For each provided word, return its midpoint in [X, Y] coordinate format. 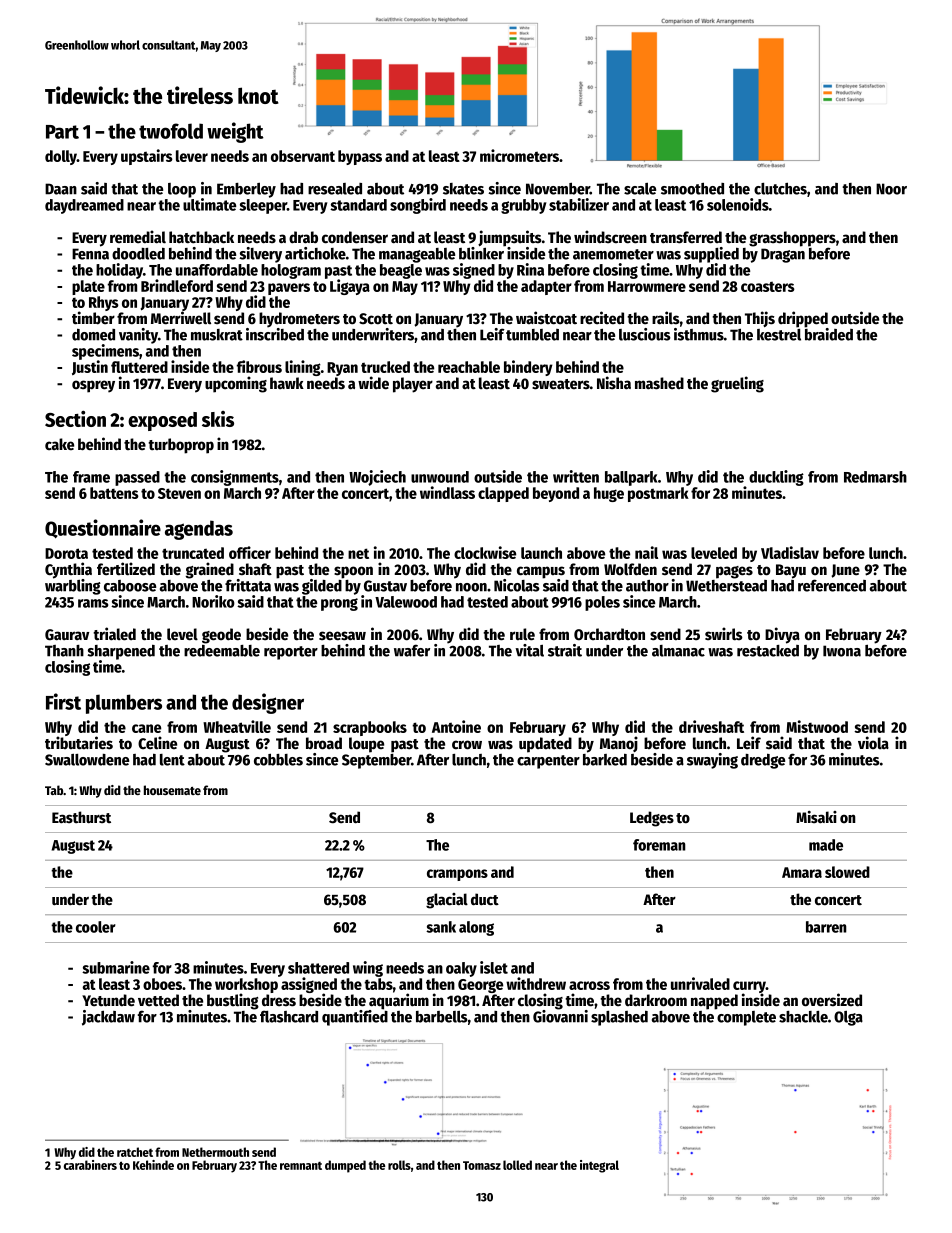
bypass [360, 157]
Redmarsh [875, 477]
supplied [711, 255]
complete [746, 1018]
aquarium [399, 1001]
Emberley [246, 190]
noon [471, 587]
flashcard [289, 1016]
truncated [193, 553]
